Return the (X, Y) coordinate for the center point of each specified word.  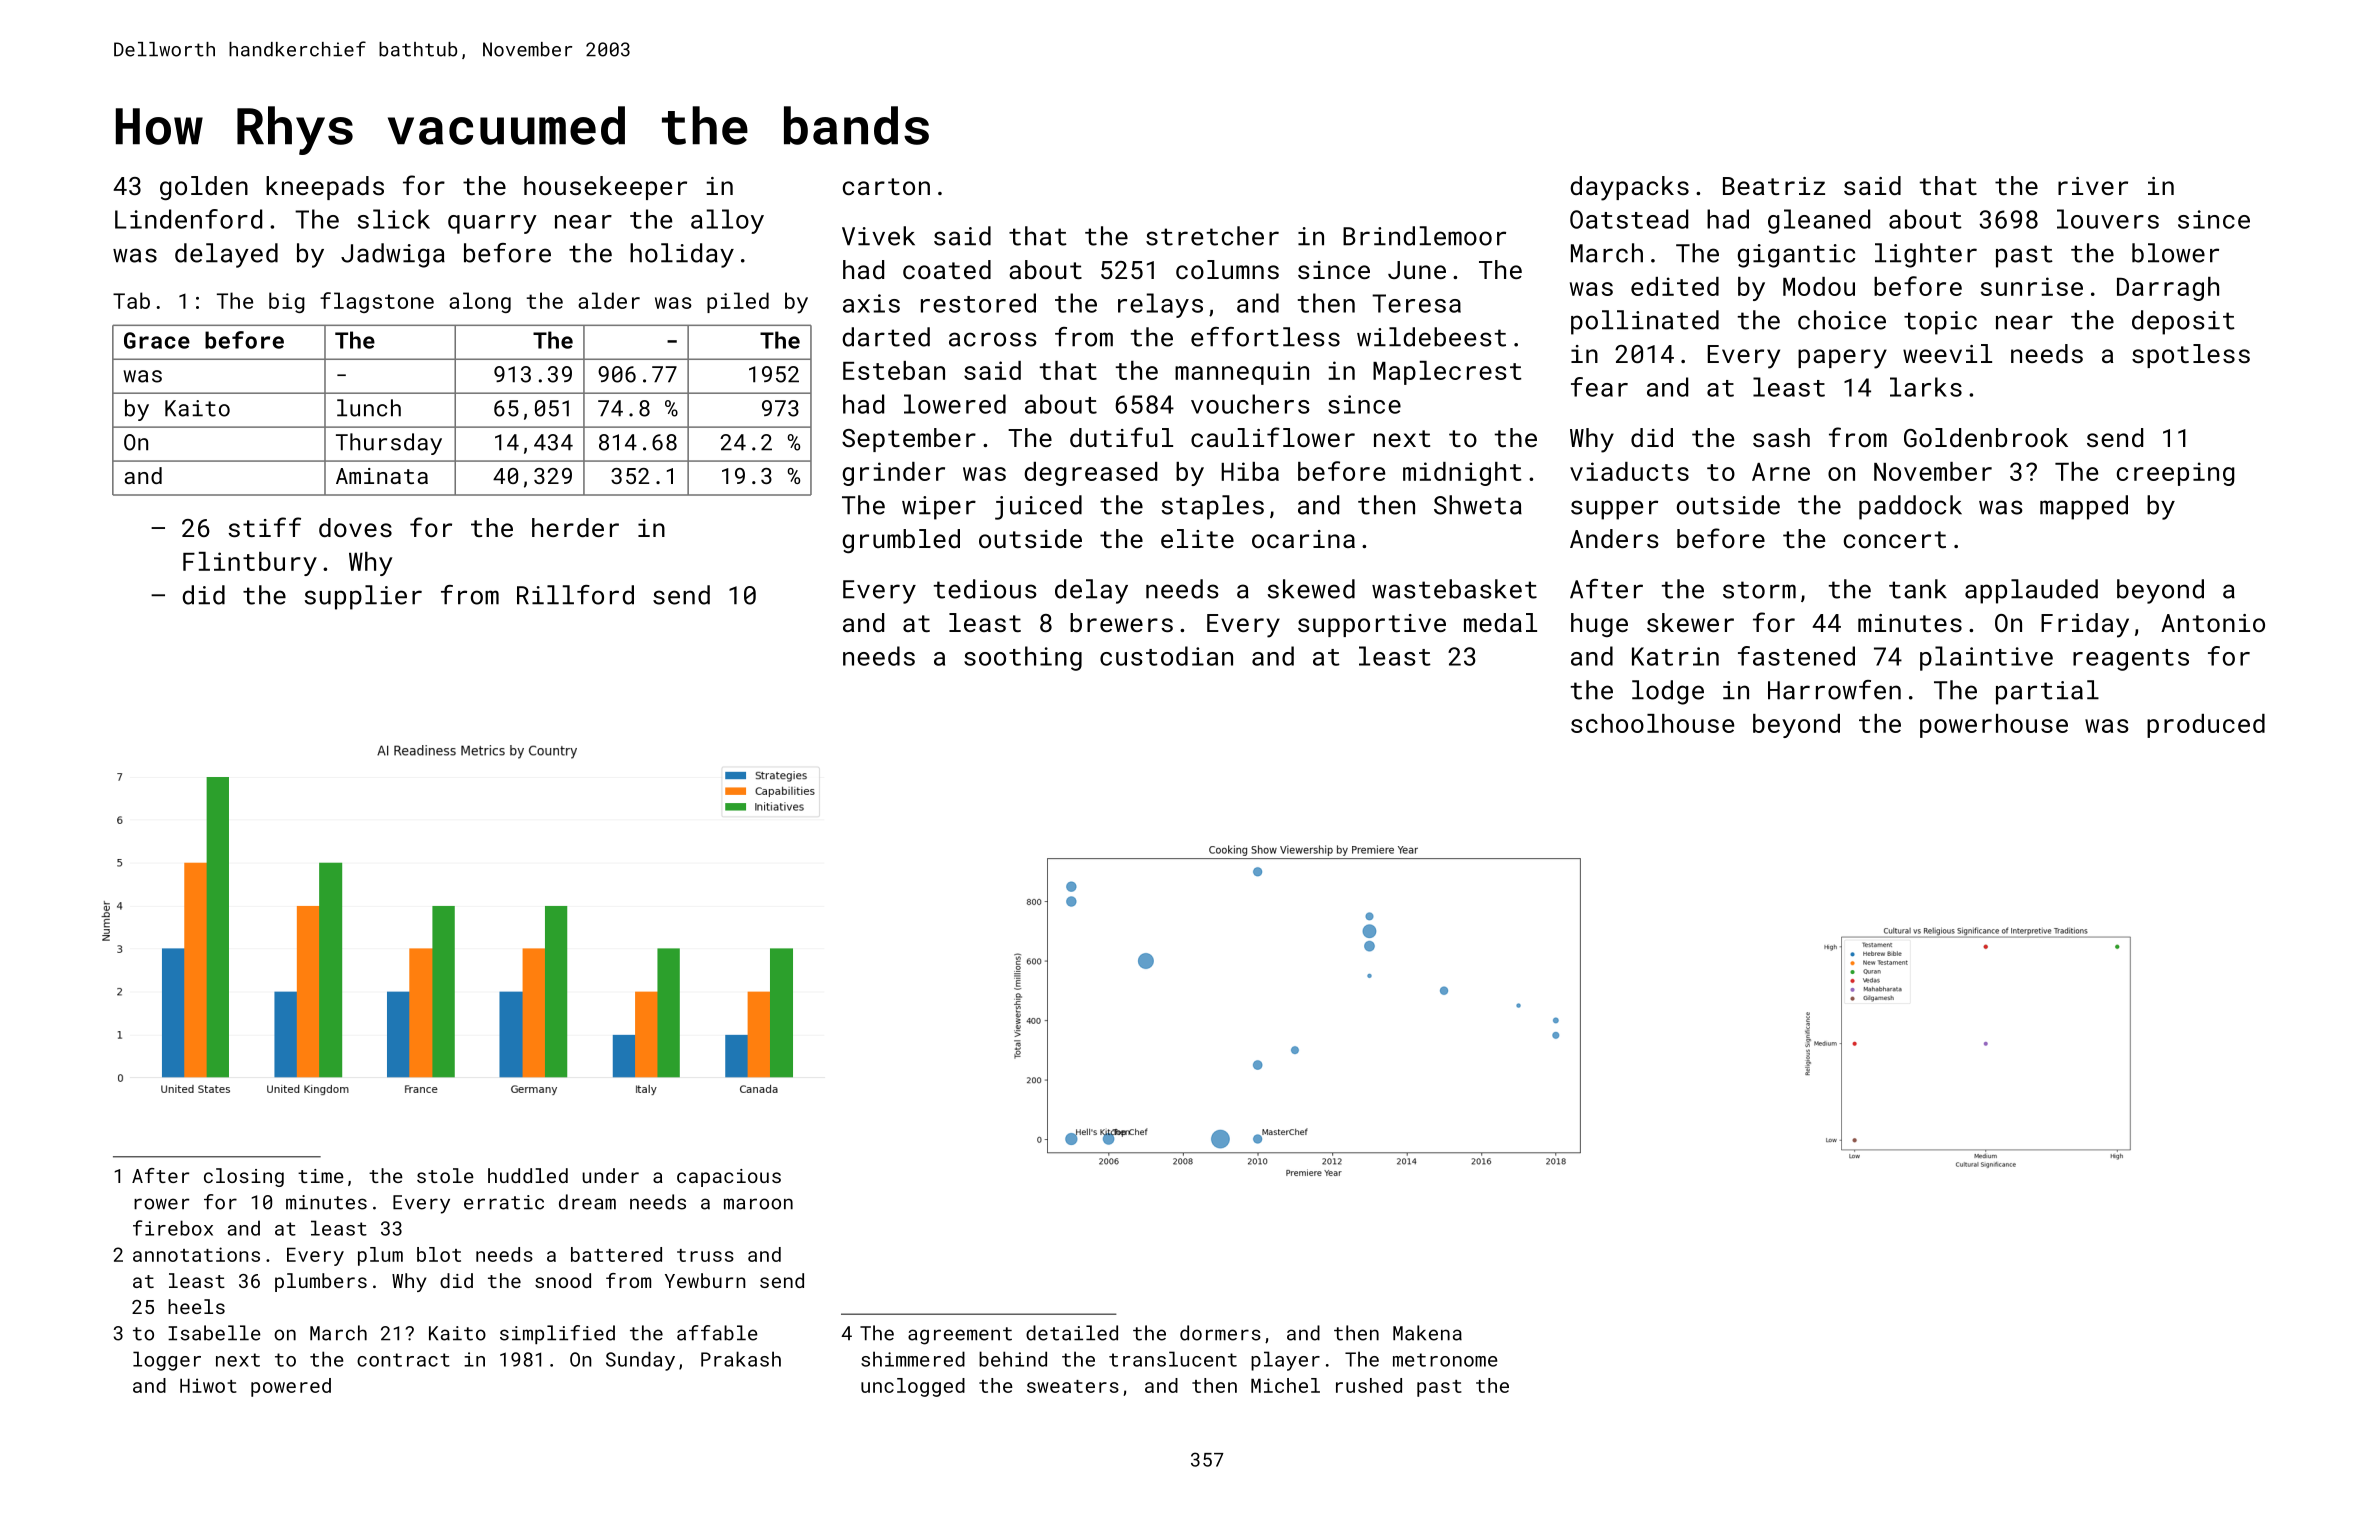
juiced (1038, 507)
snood (563, 1280)
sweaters (1073, 1386)
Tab (131, 300)
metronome (1445, 1360)
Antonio (2213, 623)
